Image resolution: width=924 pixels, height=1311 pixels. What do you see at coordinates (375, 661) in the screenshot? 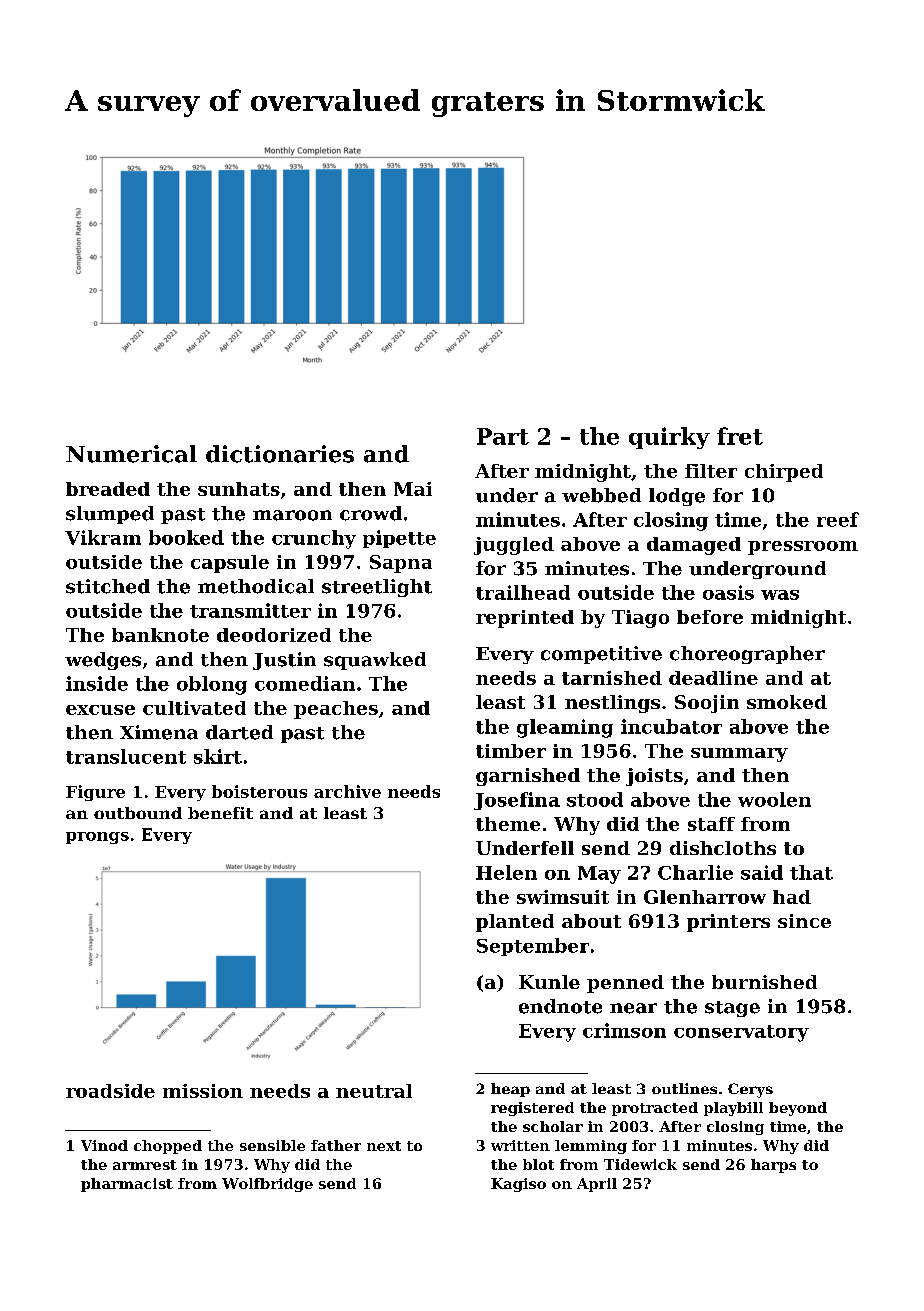
I see `squawked` at bounding box center [375, 661].
